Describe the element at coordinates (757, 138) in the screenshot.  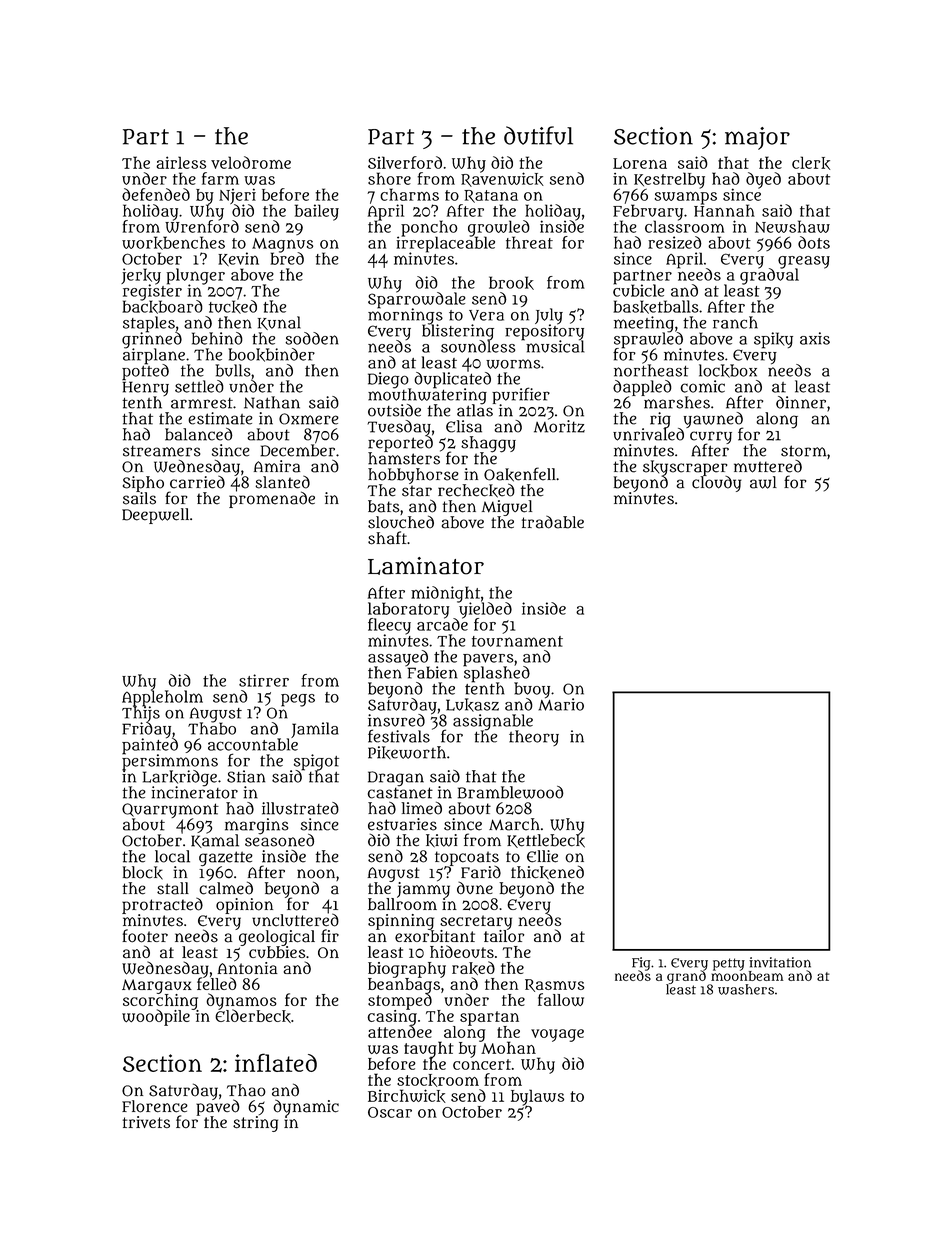
I see `major` at that location.
